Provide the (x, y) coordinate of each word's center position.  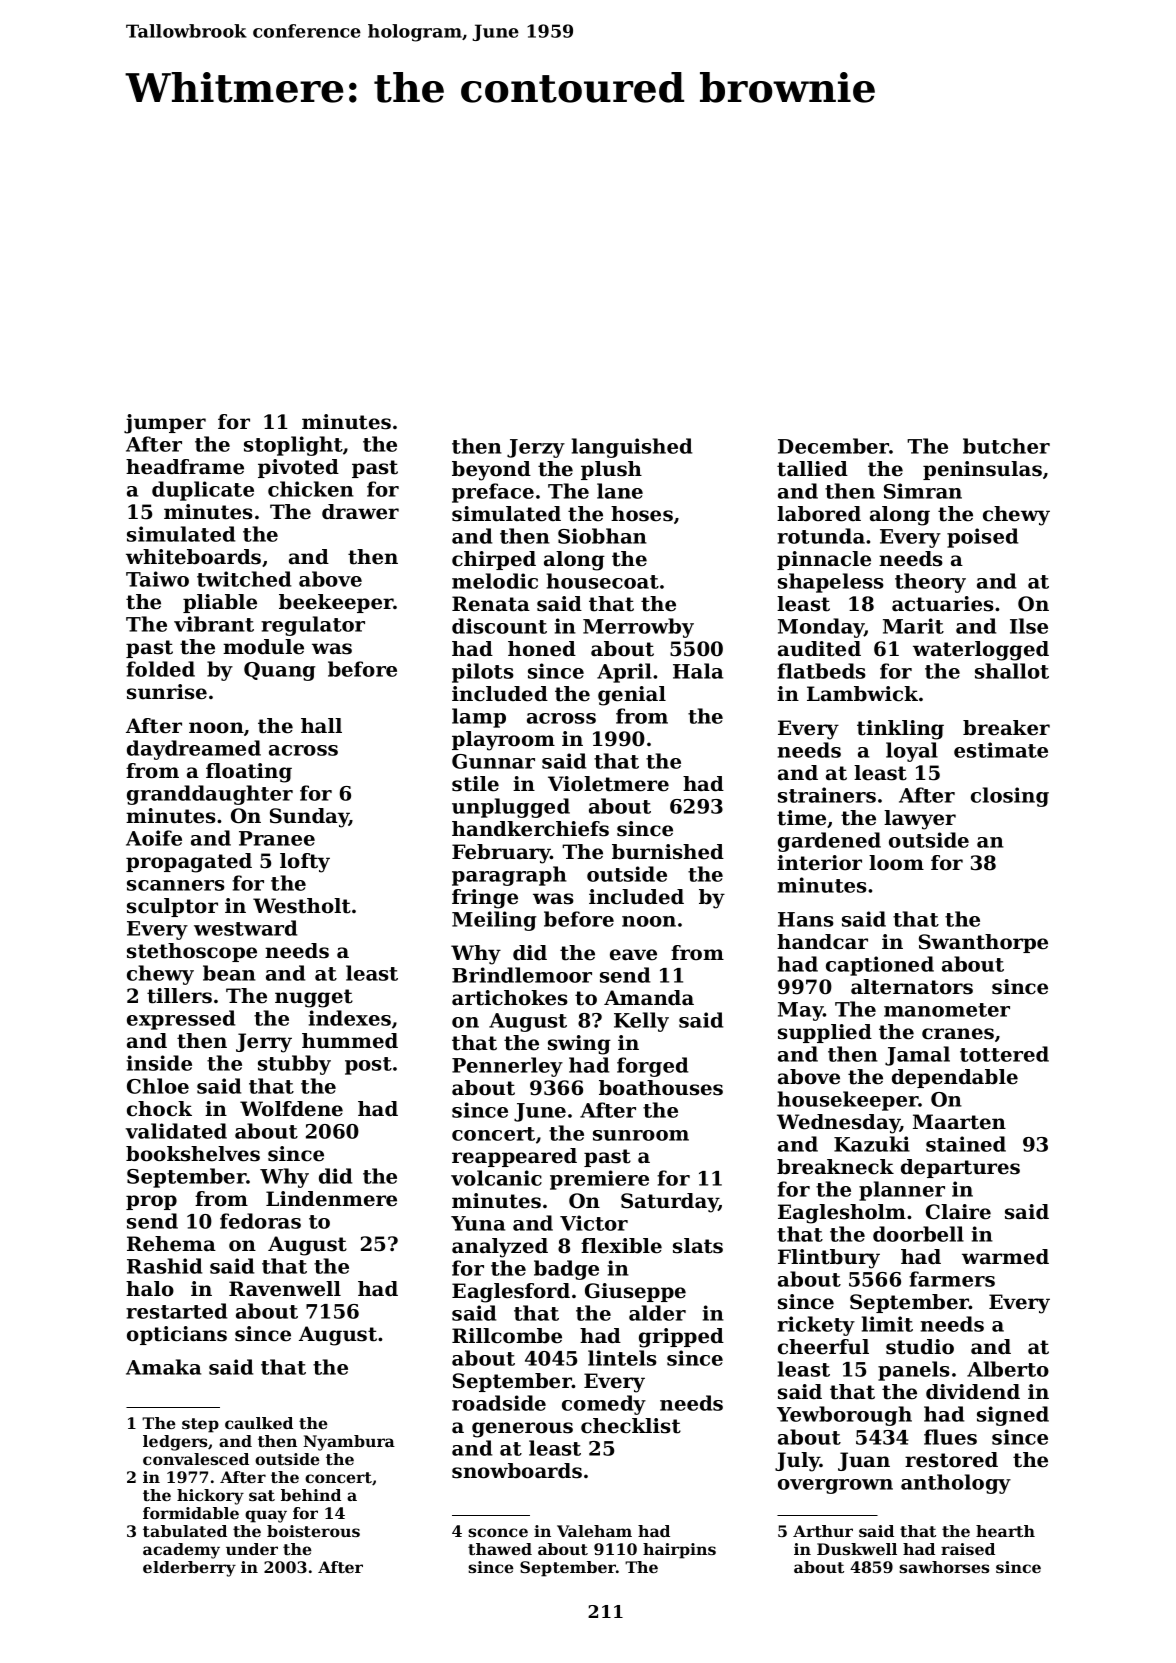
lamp (479, 718)
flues (950, 1437)
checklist (631, 1426)
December (833, 446)
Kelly (641, 1022)
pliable (220, 603)
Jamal (917, 1056)
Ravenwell (285, 1289)
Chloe (158, 1086)
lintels (622, 1358)
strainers (827, 795)
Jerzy (536, 448)
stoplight (293, 446)
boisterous (313, 1531)
